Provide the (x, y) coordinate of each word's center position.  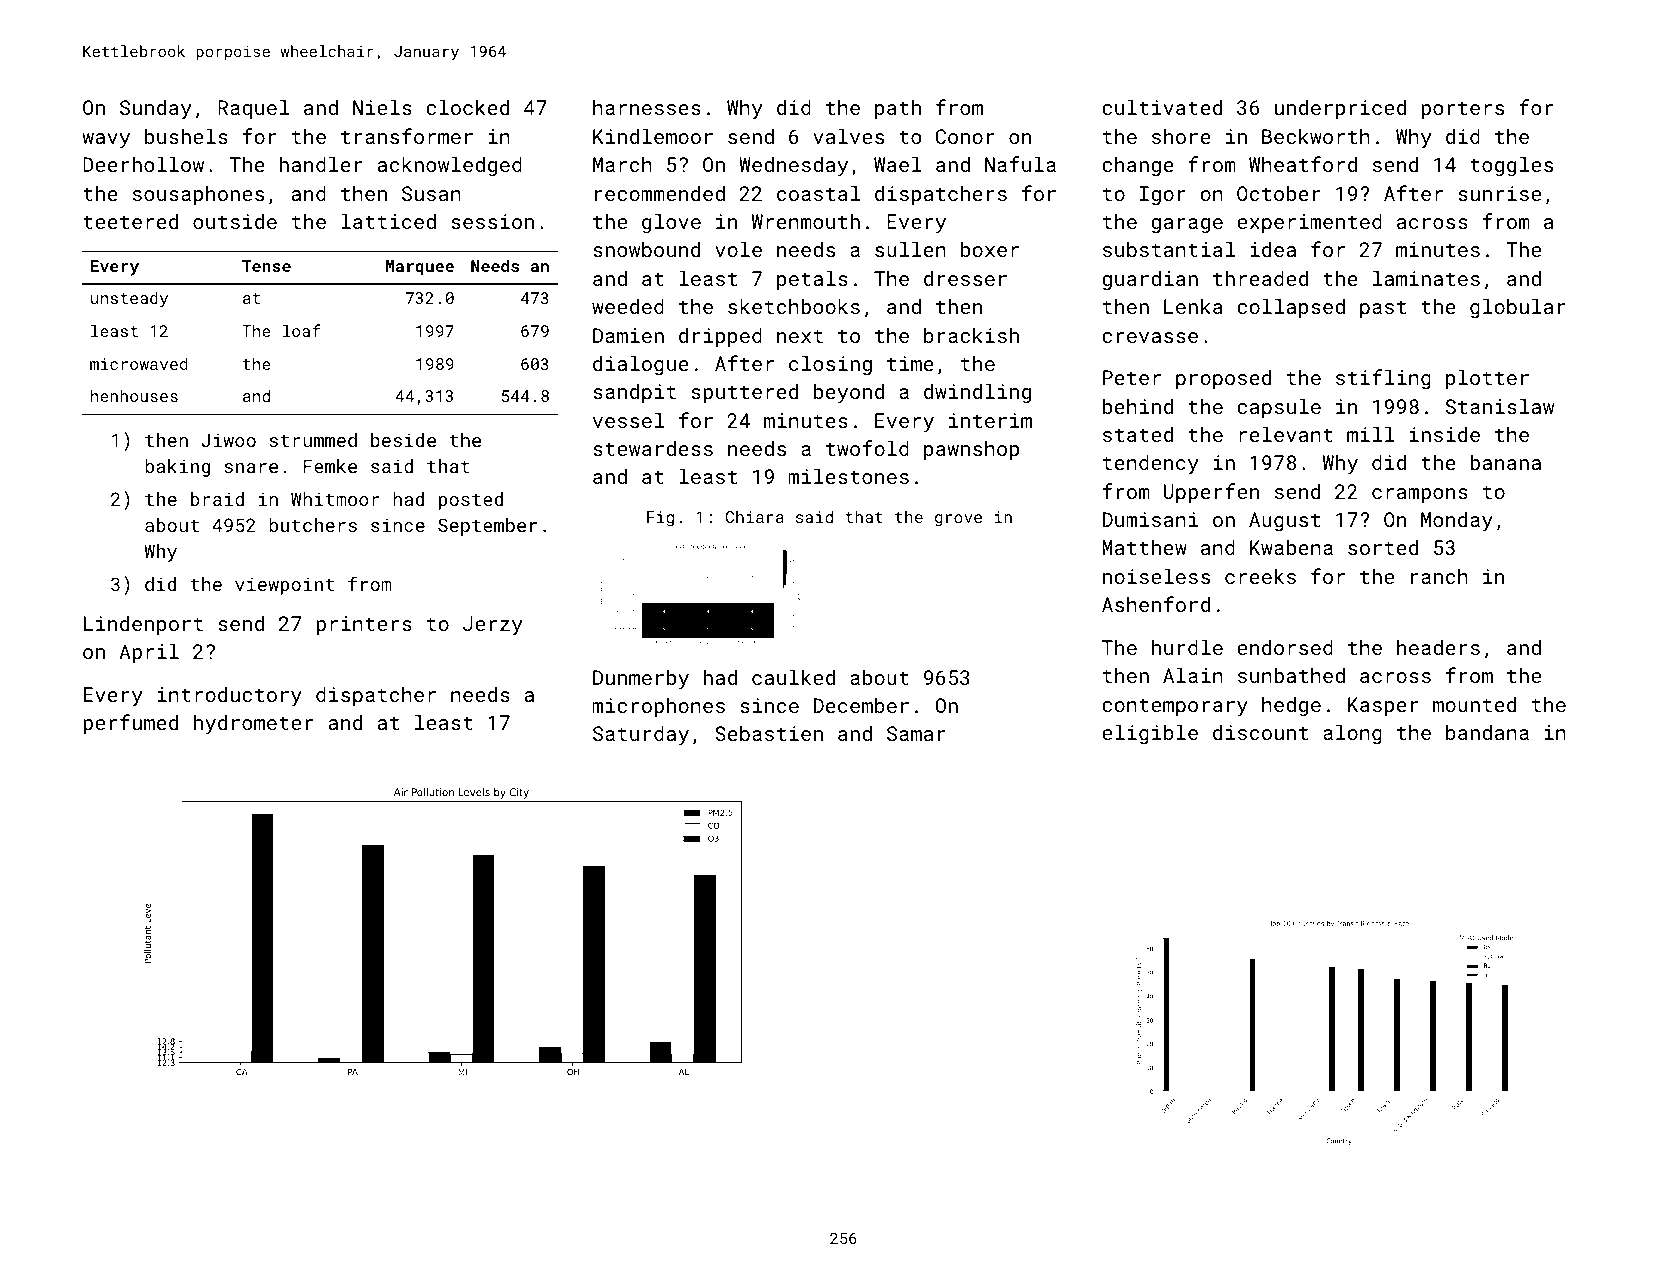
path (898, 109)
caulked (793, 677)
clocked (467, 107)
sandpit (634, 393)
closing (830, 365)
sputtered (744, 393)
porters (1462, 110)
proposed (1223, 379)
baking (177, 468)
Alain (1193, 675)
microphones (658, 707)
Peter (1132, 377)
